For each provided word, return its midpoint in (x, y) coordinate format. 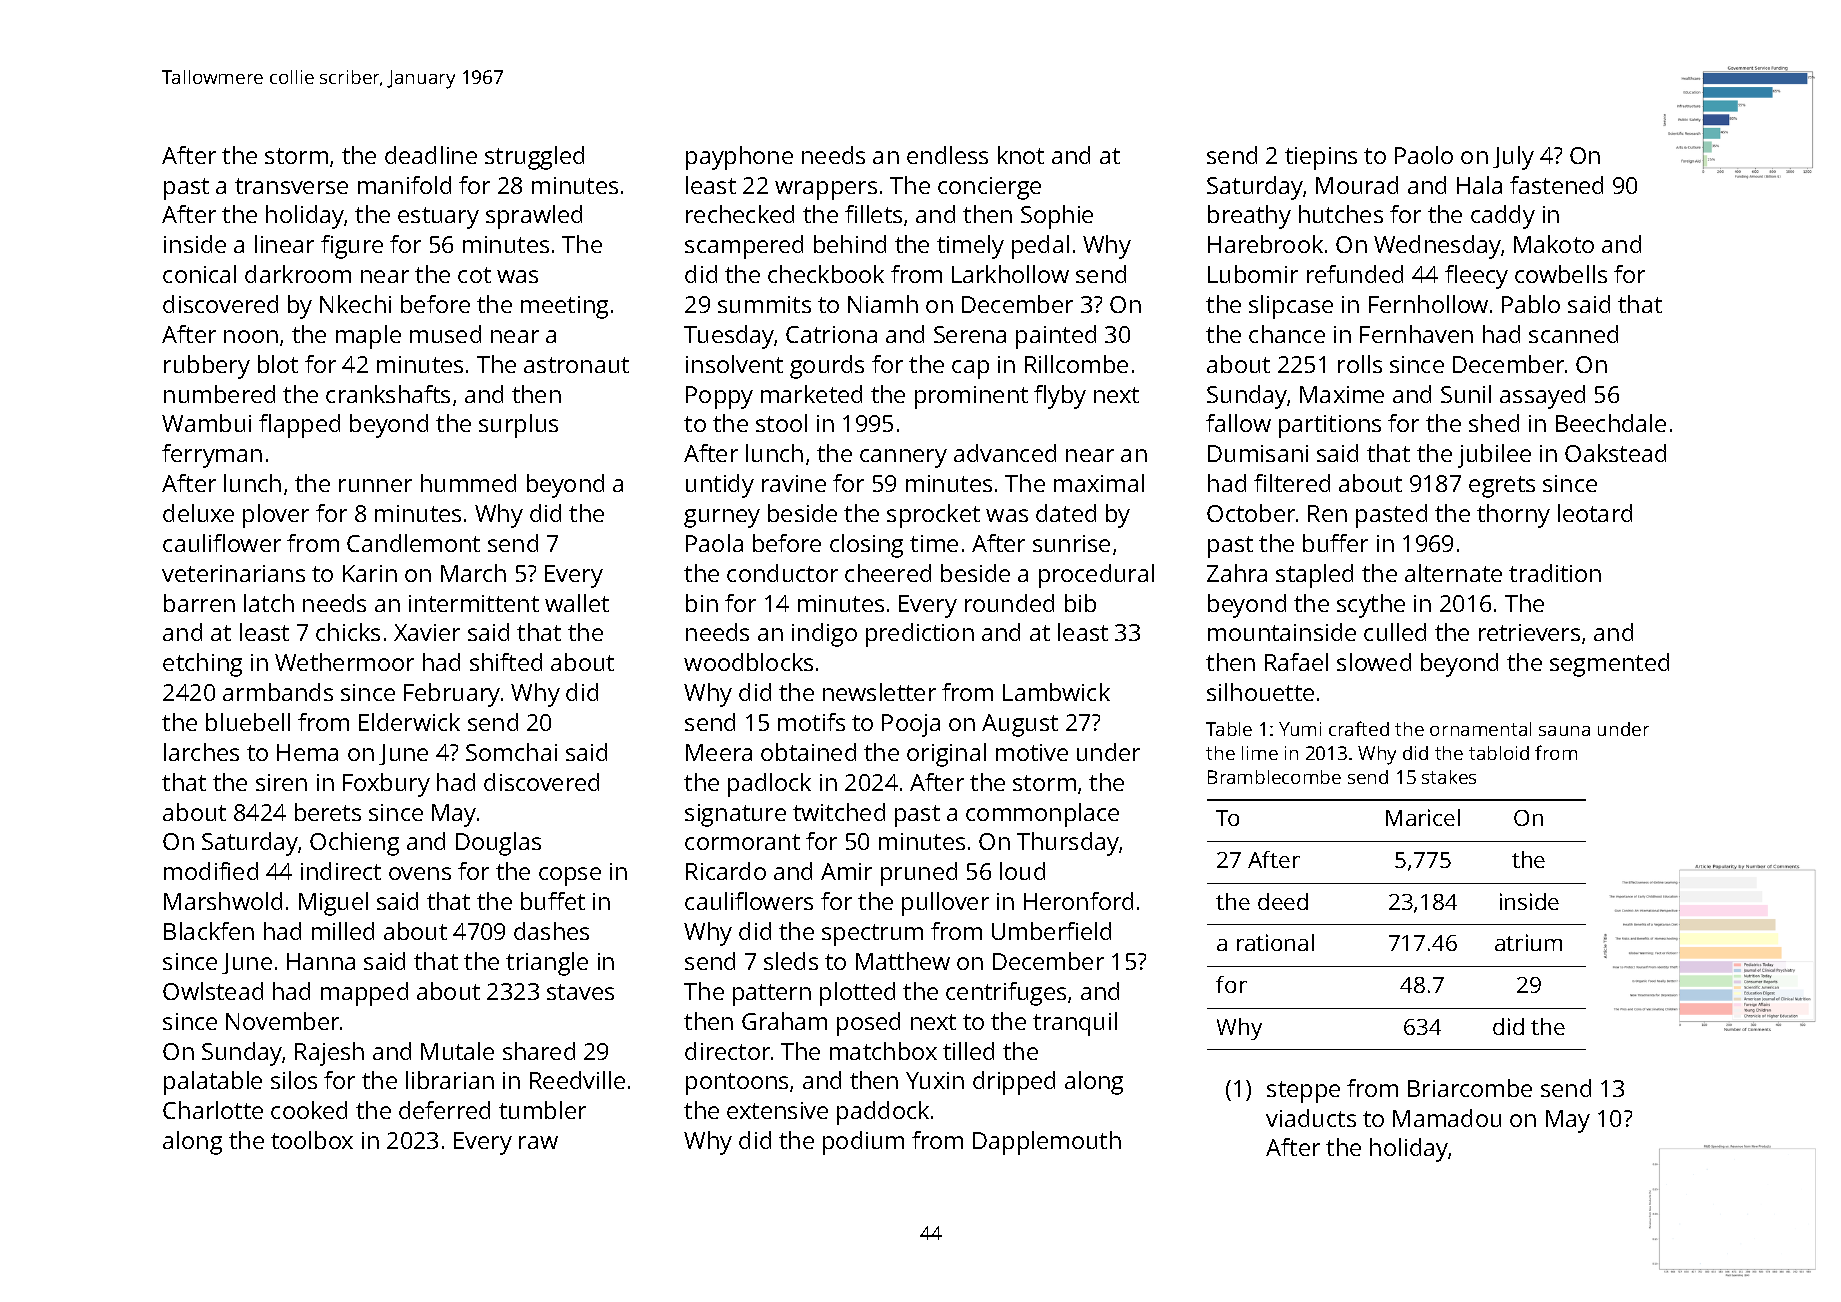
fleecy (1476, 277)
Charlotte (213, 1110)
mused (445, 334)
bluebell (248, 722)
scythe (1371, 606)
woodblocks (748, 662)
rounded (1009, 603)
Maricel (1423, 817)
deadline (431, 155)
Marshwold (223, 901)
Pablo (1531, 304)
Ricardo (726, 871)
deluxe (198, 513)
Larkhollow (1010, 274)
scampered (744, 247)
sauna (1564, 731)
